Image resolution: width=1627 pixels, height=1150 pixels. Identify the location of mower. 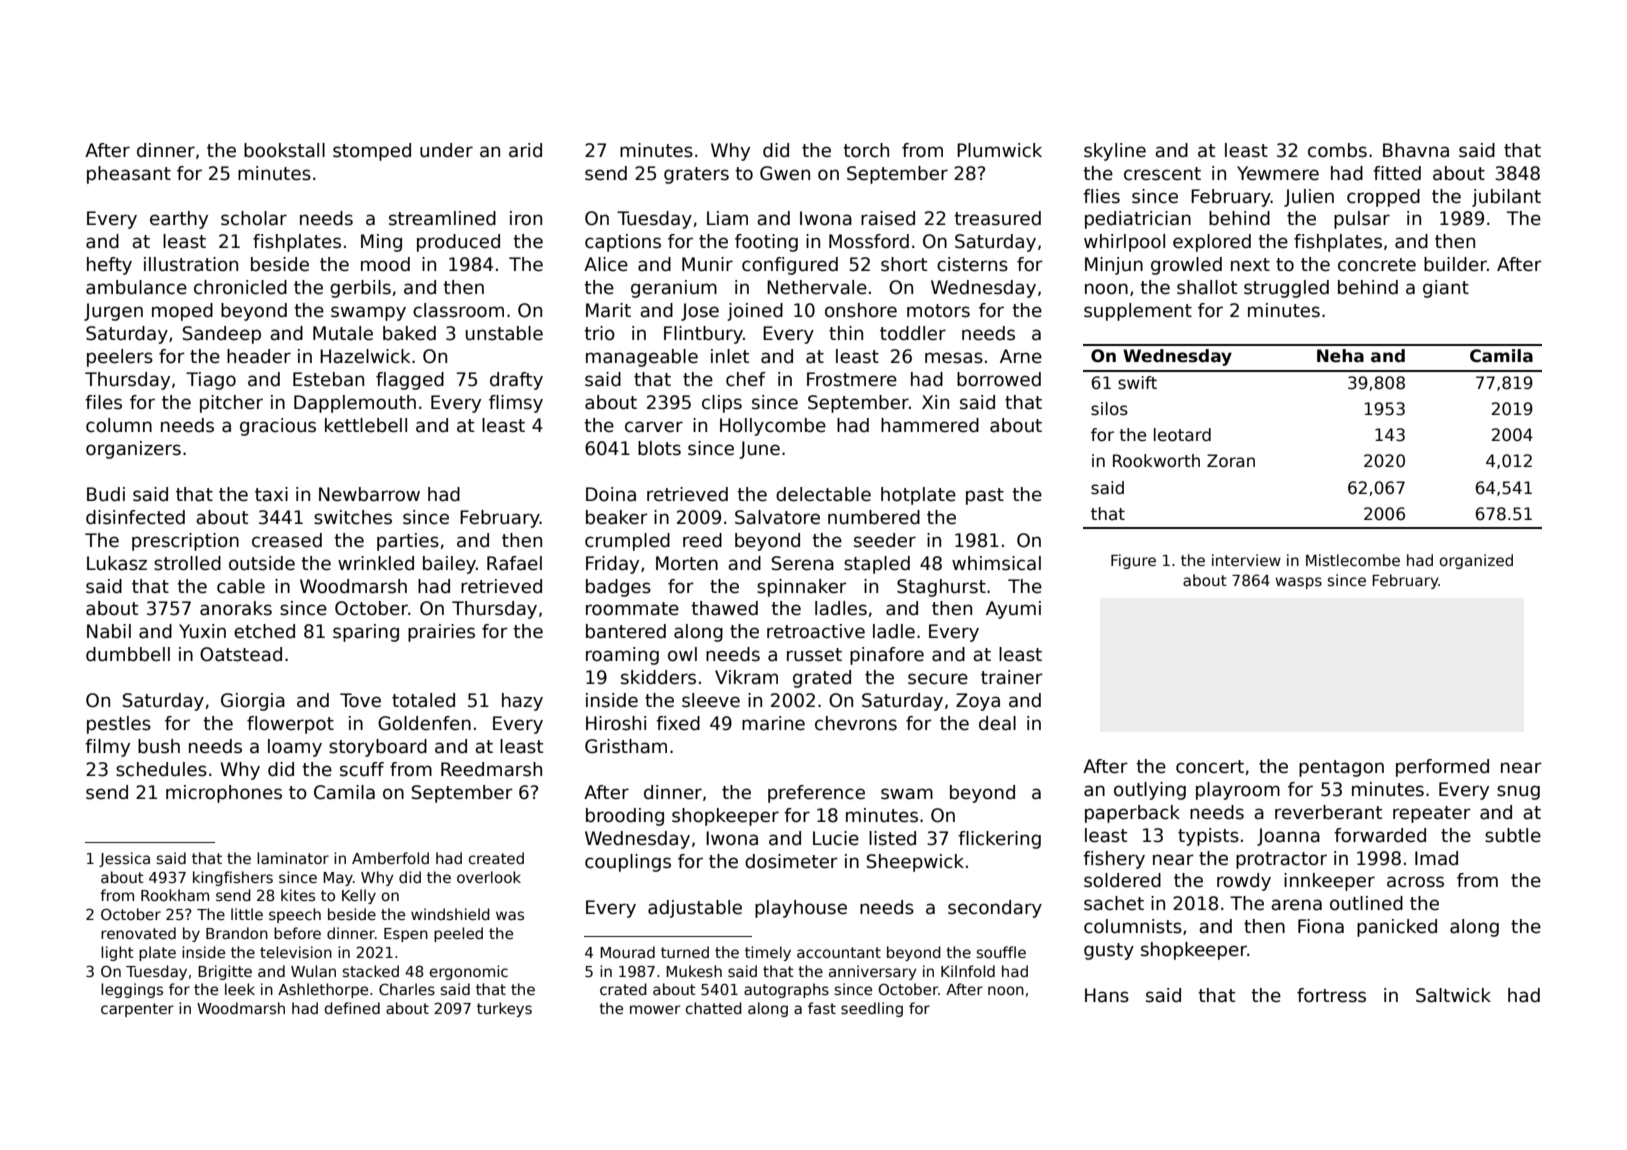
(655, 1009).
